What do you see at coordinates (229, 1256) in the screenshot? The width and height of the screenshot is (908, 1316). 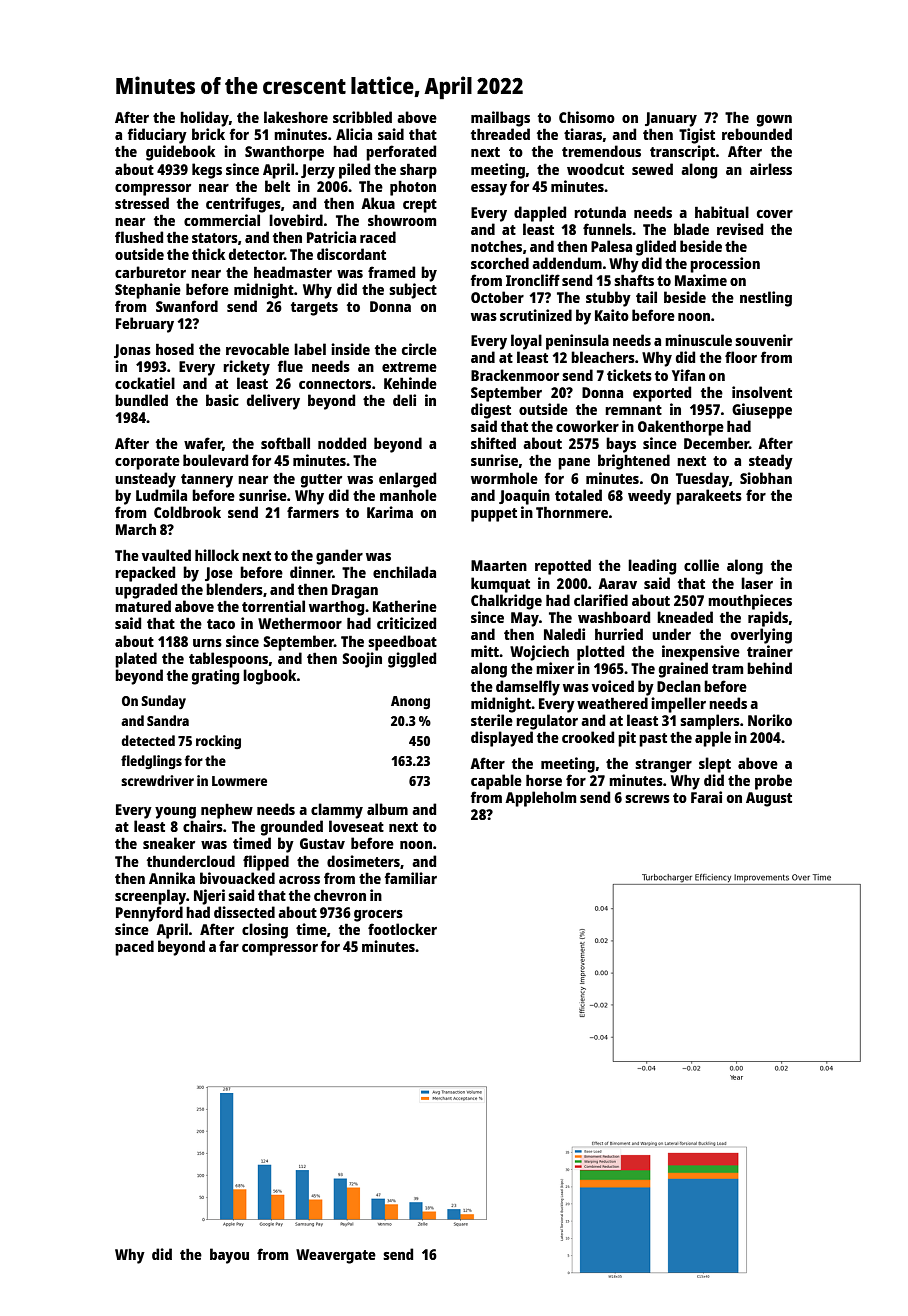 I see `bayou` at bounding box center [229, 1256].
